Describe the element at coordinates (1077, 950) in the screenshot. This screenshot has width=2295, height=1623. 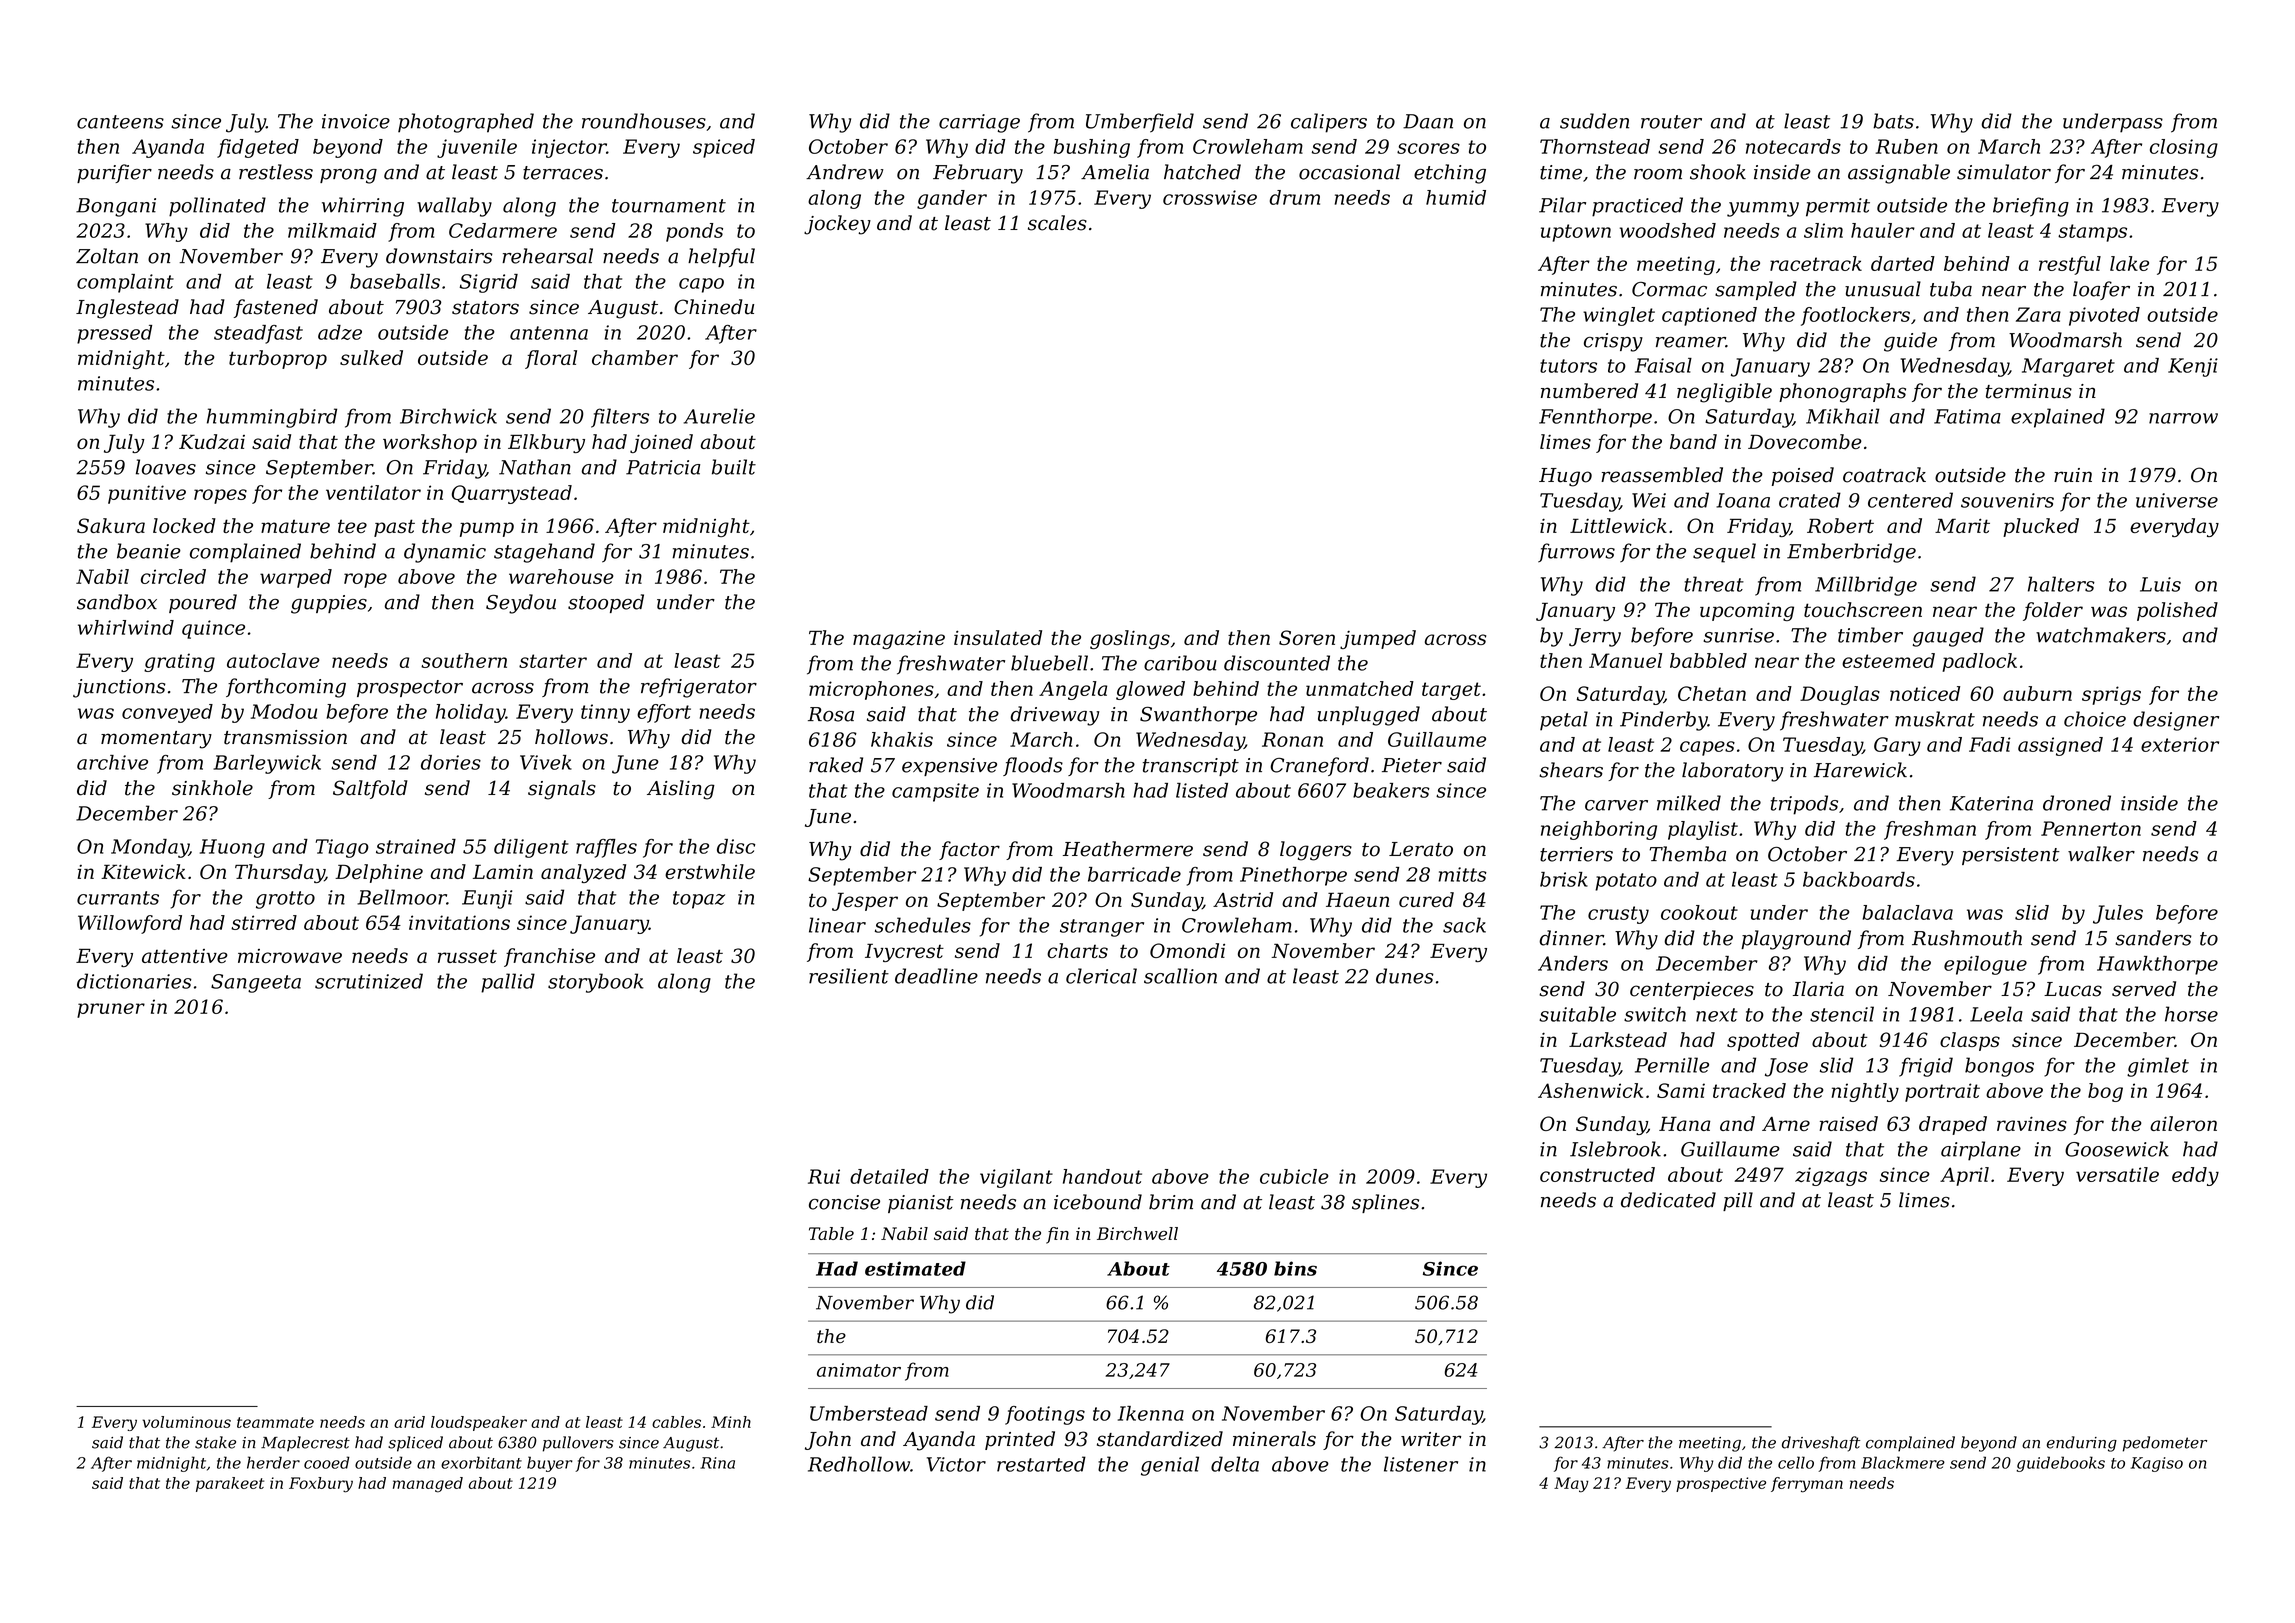
I see `charts` at that location.
